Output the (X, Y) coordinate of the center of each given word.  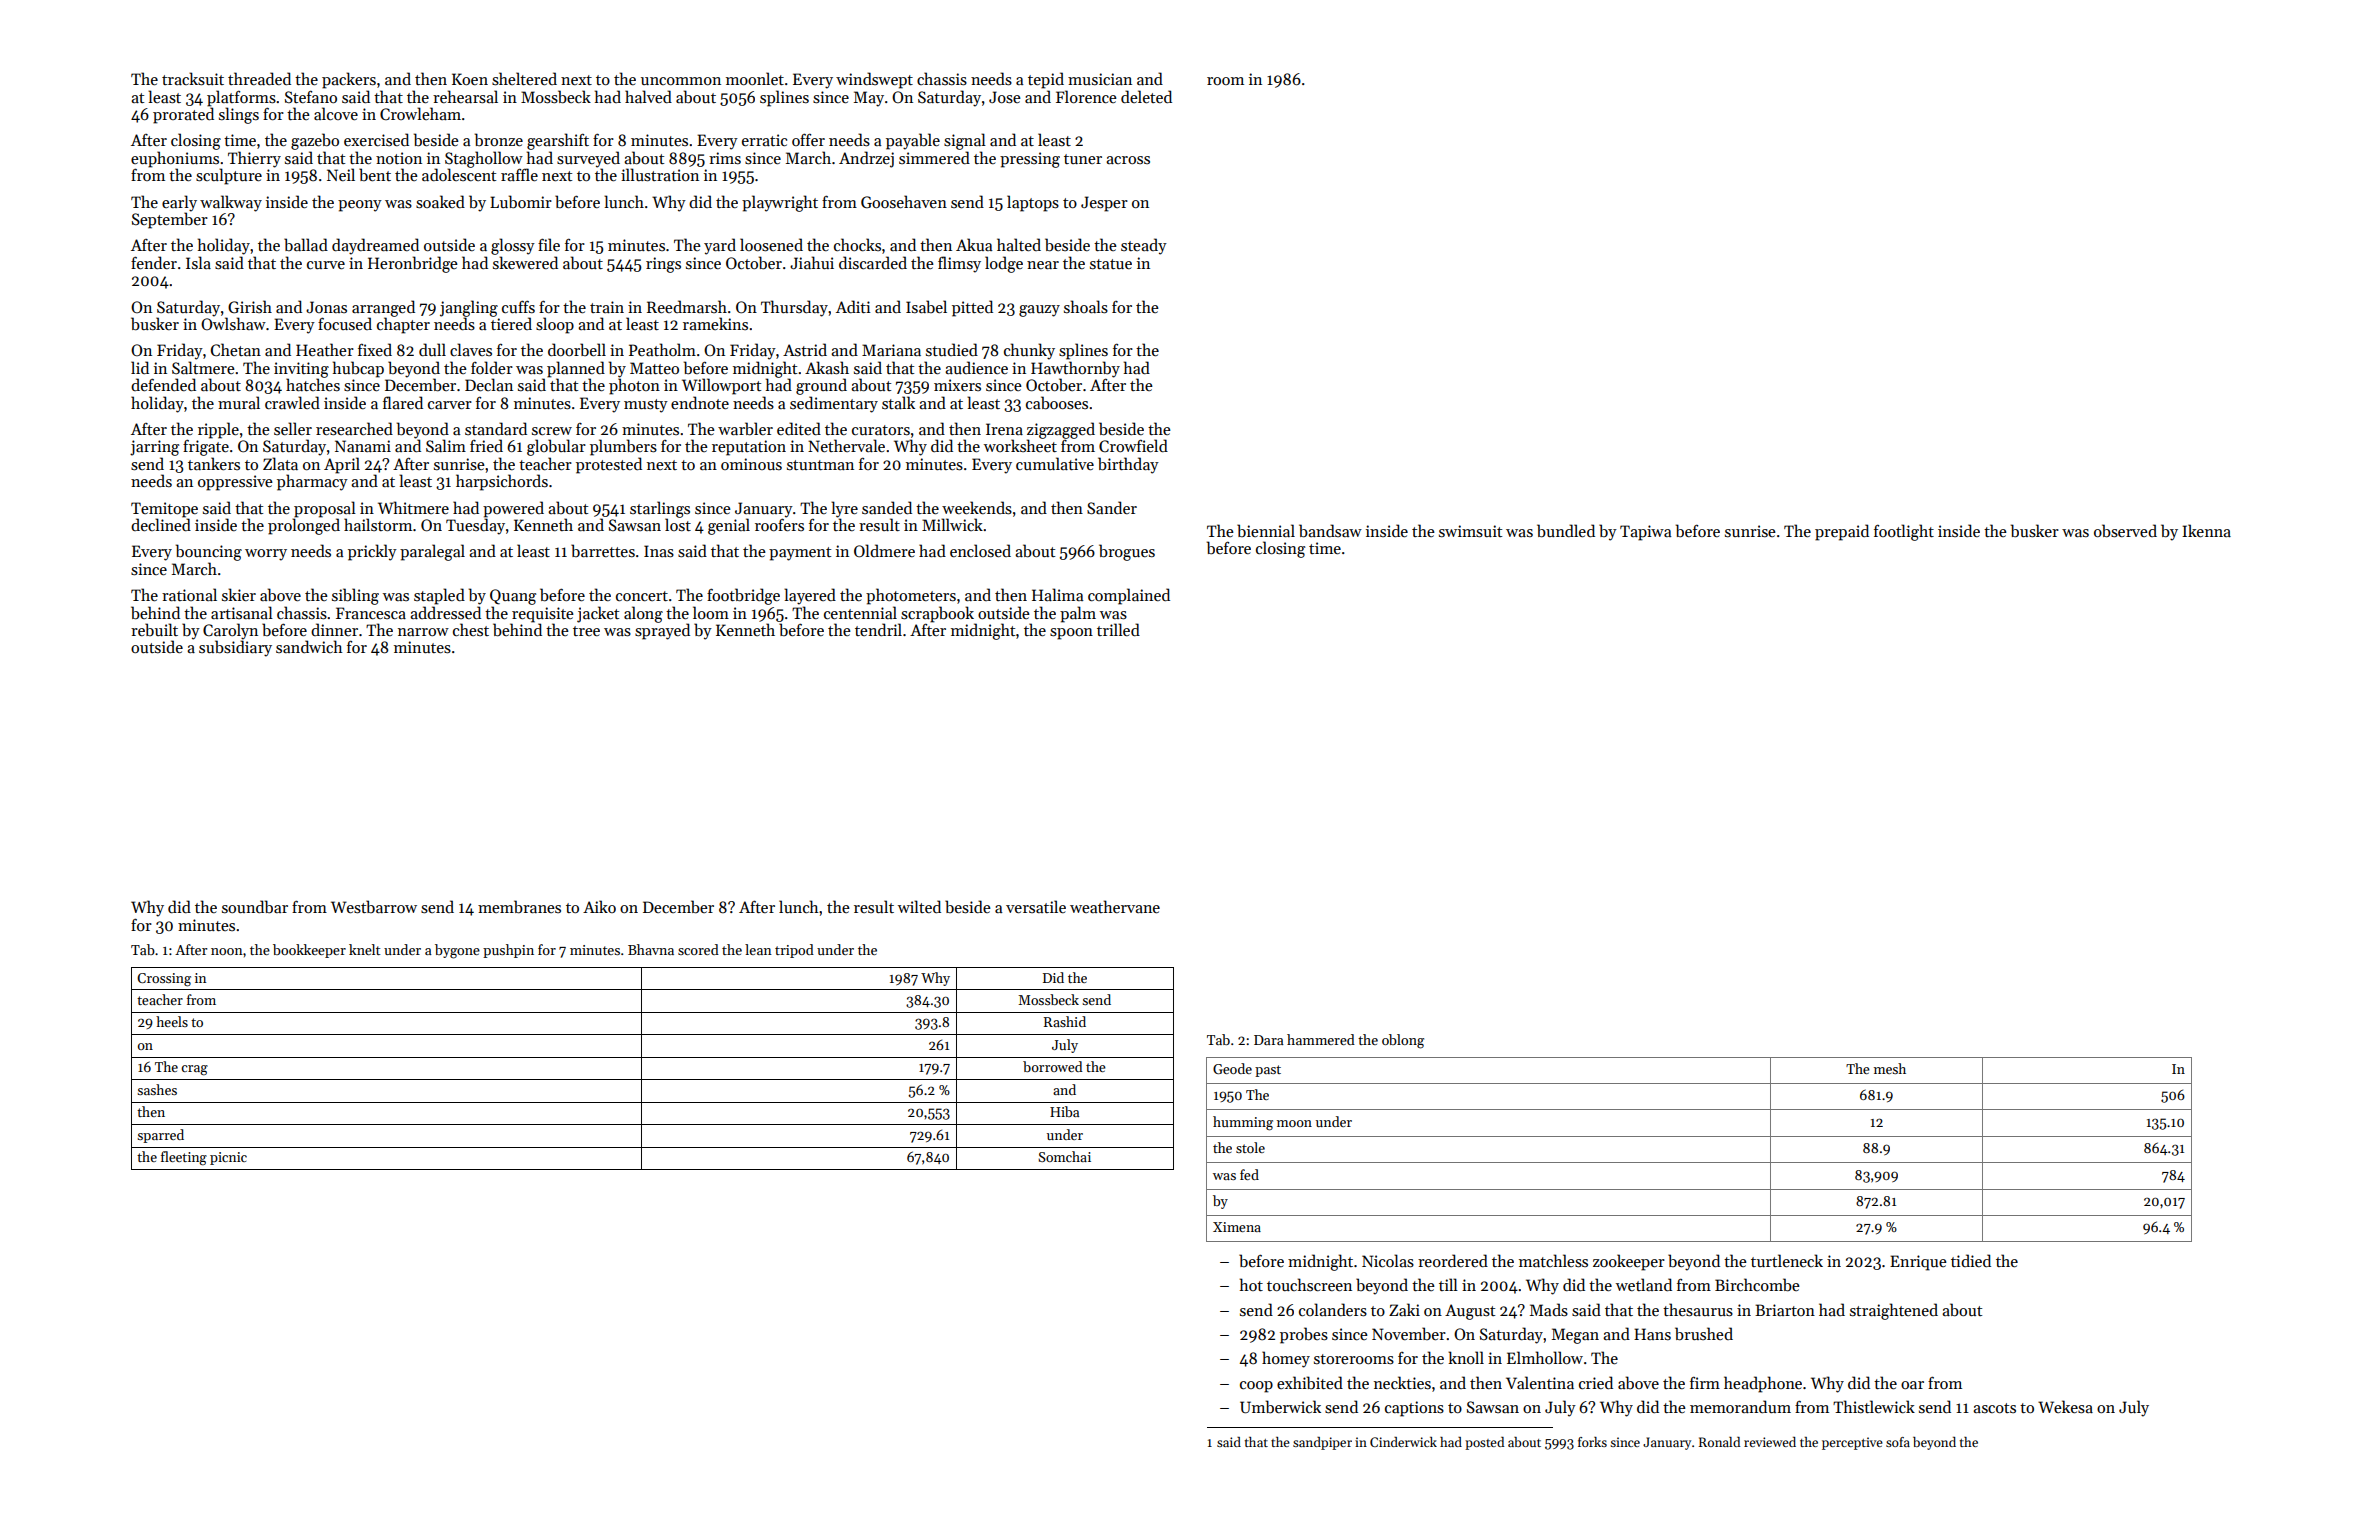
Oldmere (884, 551)
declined (161, 524)
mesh (1890, 1068)
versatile (1036, 906)
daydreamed (375, 246)
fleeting (184, 1158)
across (1128, 160)
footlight (1904, 532)
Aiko (599, 906)
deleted (1146, 96)
